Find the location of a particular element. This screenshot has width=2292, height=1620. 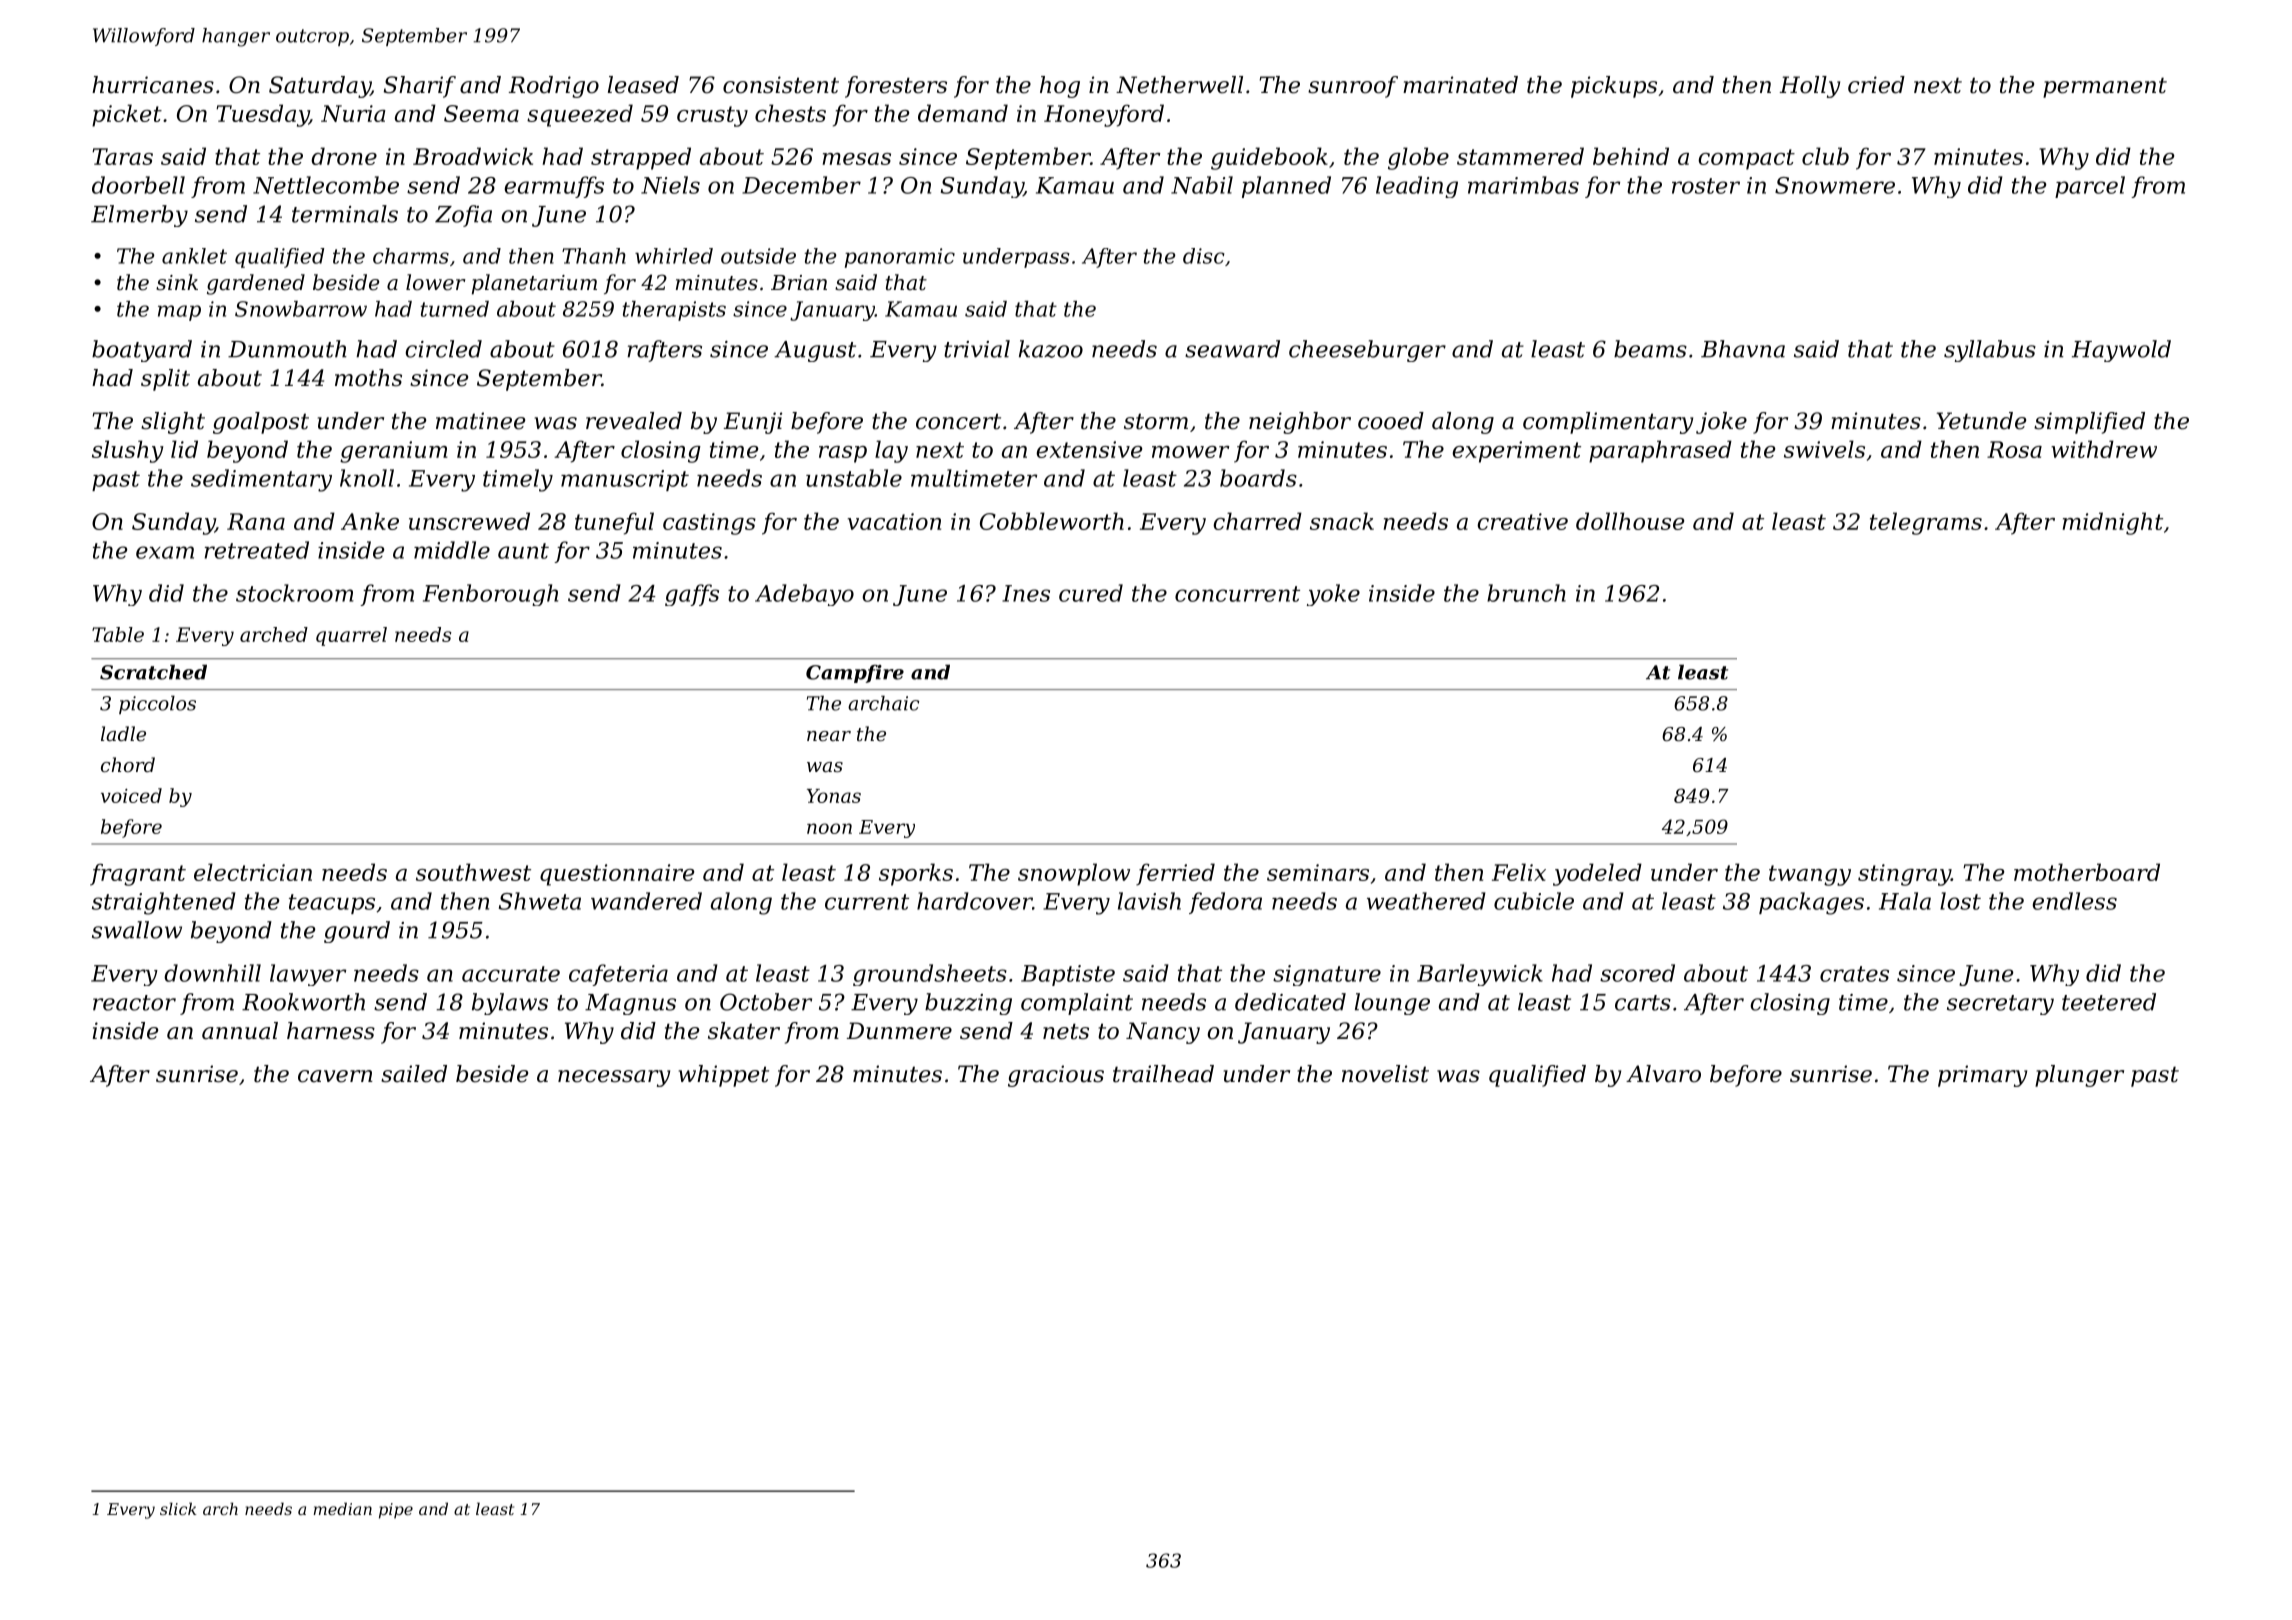

necessary is located at coordinates (614, 1078).
